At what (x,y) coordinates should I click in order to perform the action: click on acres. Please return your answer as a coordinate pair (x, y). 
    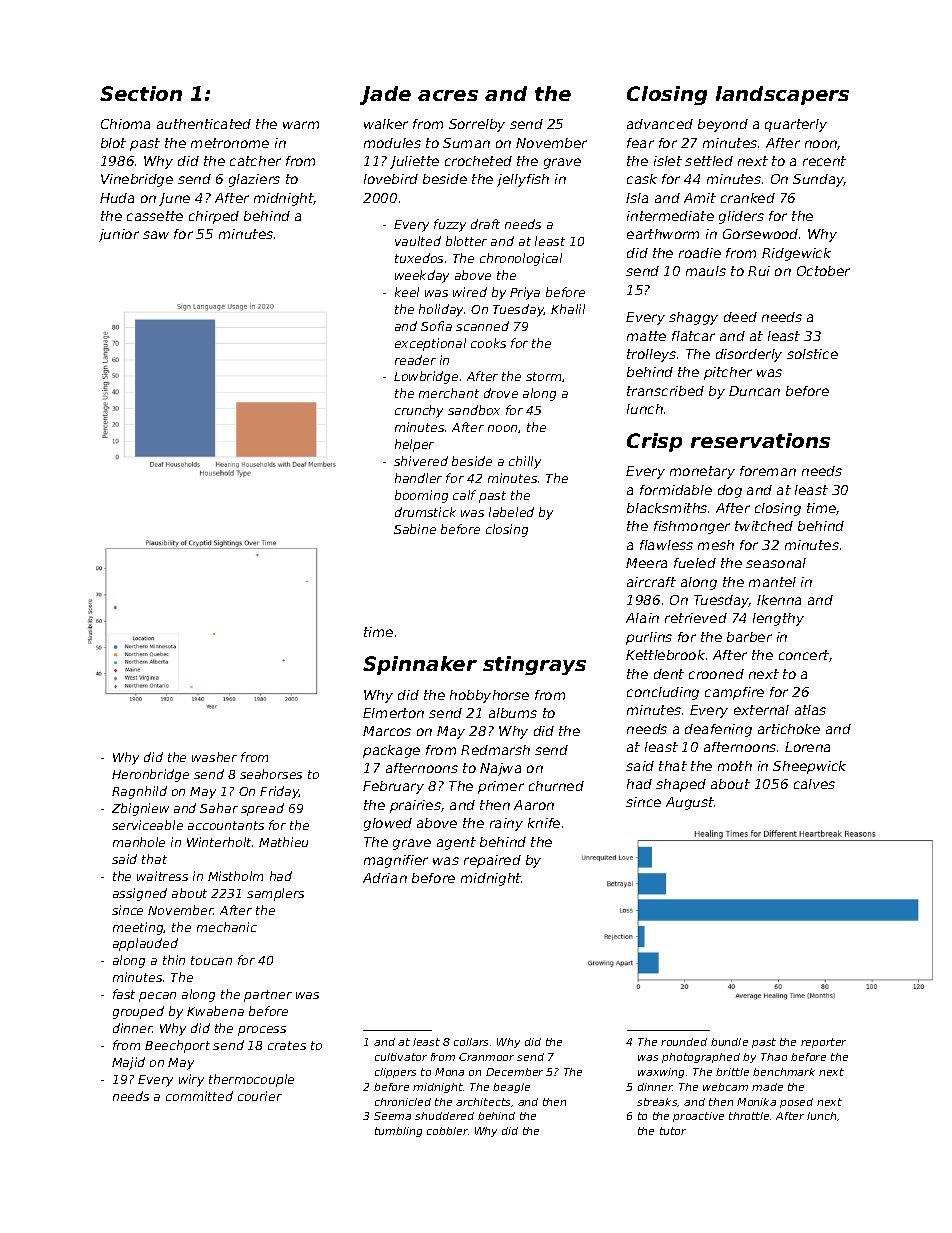
    Looking at the image, I should click on (448, 95).
